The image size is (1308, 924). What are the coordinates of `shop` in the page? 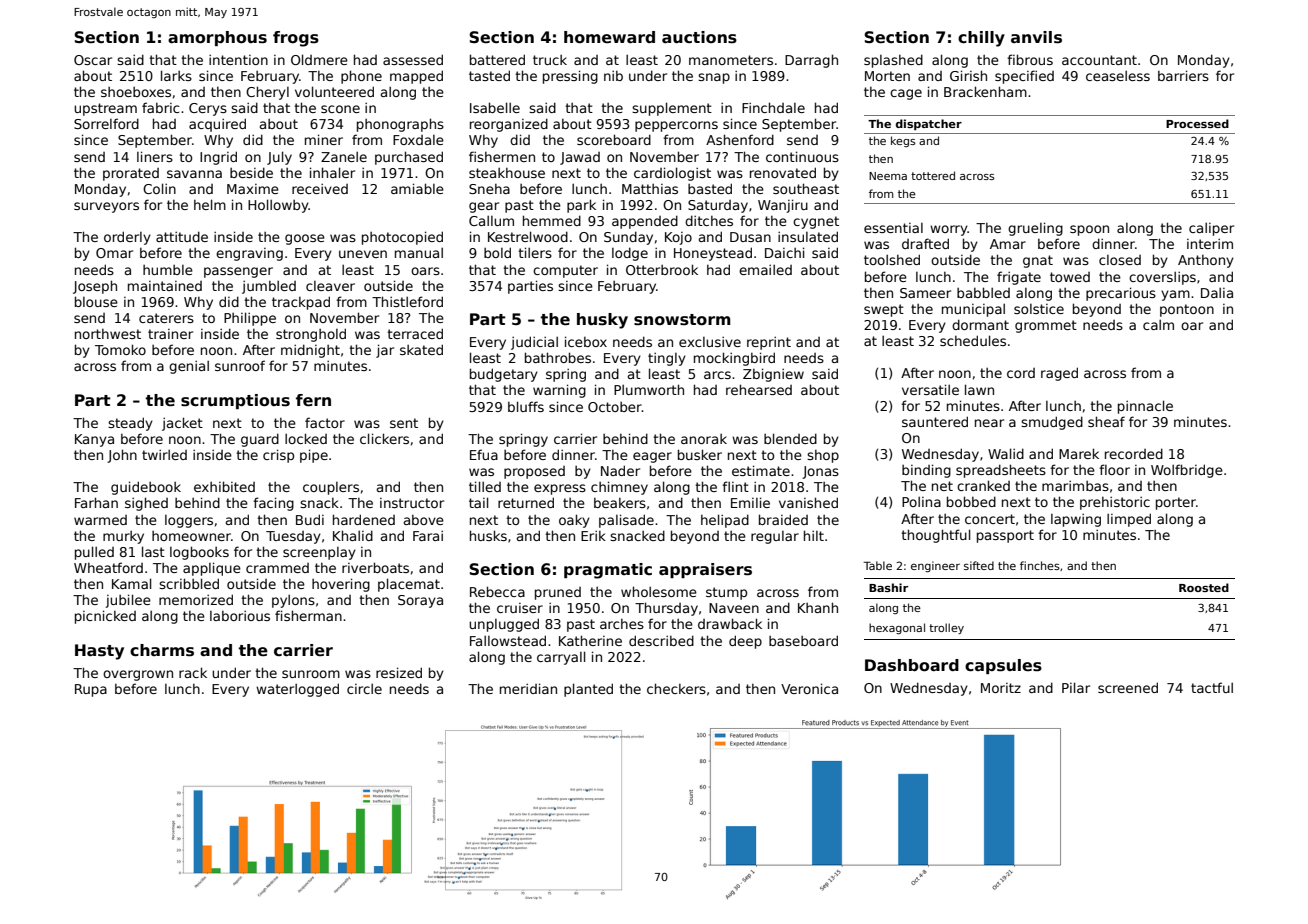 It's located at (823, 456).
